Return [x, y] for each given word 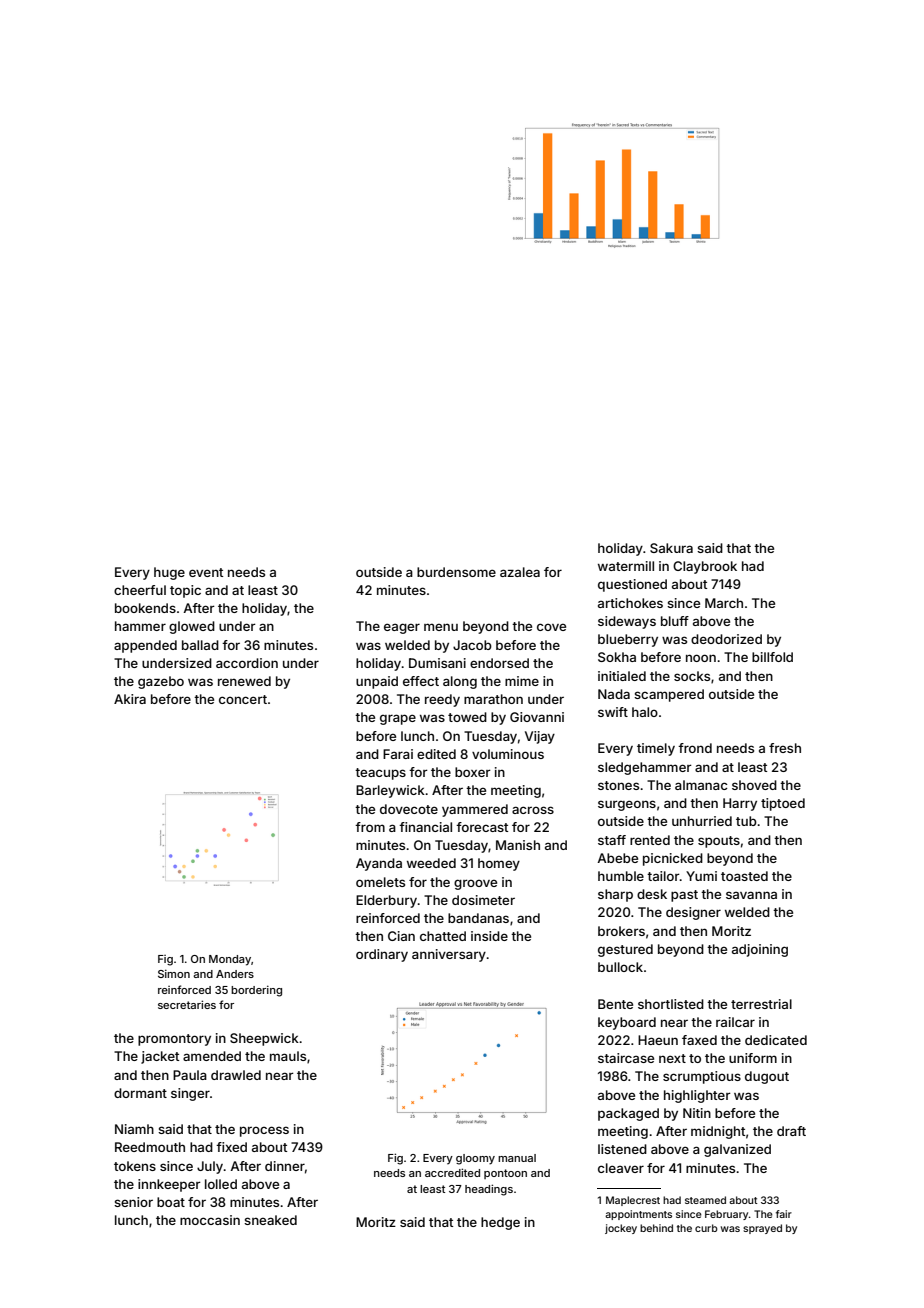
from [370, 827]
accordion [247, 663]
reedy [442, 700]
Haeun [658, 1040]
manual [517, 1158]
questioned [632, 585]
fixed [231, 1147]
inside [489, 936]
